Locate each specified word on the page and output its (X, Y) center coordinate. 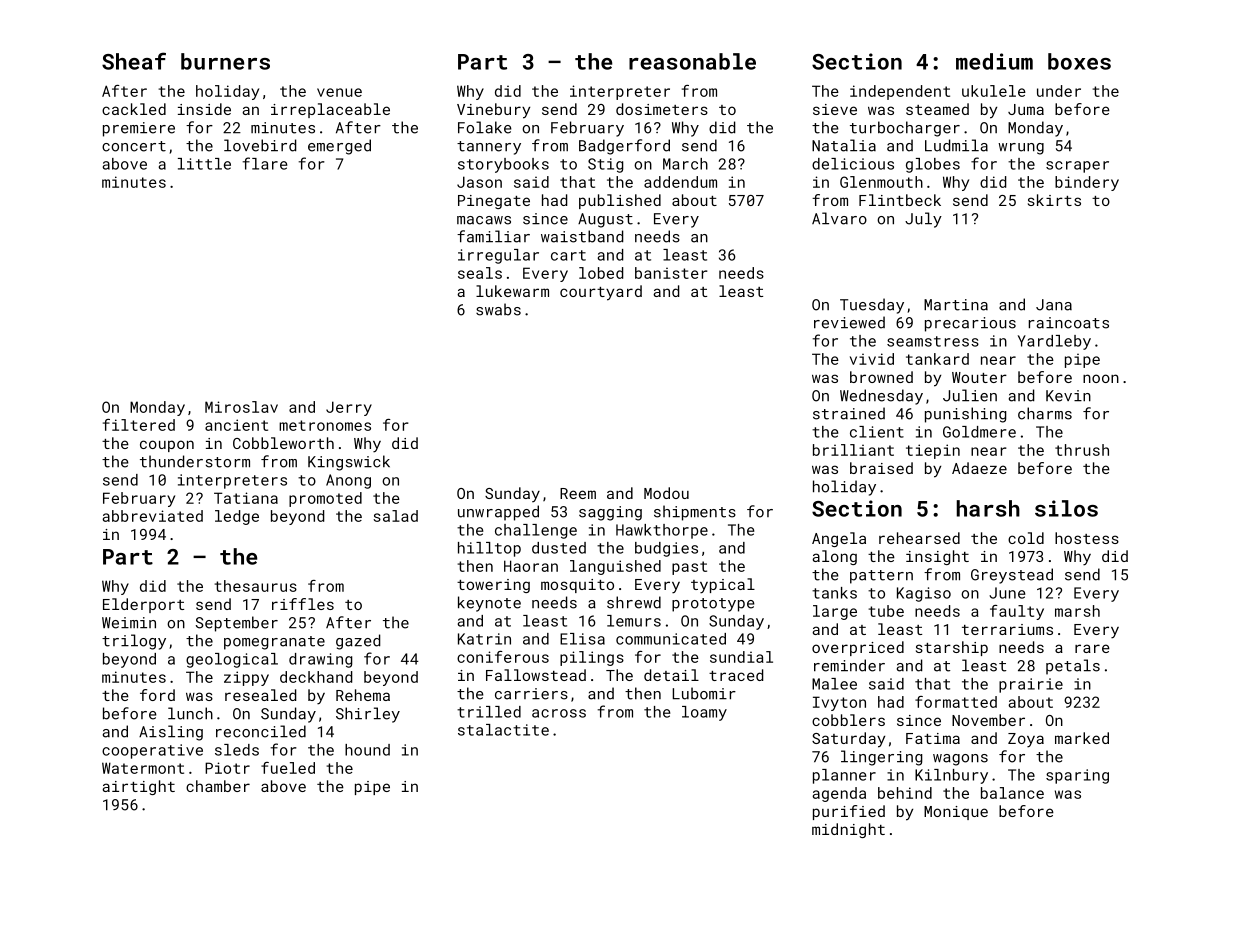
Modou (666, 493)
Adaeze (979, 468)
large (835, 612)
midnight (848, 830)
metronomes (325, 425)
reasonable (692, 61)
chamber (218, 786)
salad (395, 516)
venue (339, 92)
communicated (671, 639)
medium (994, 61)
